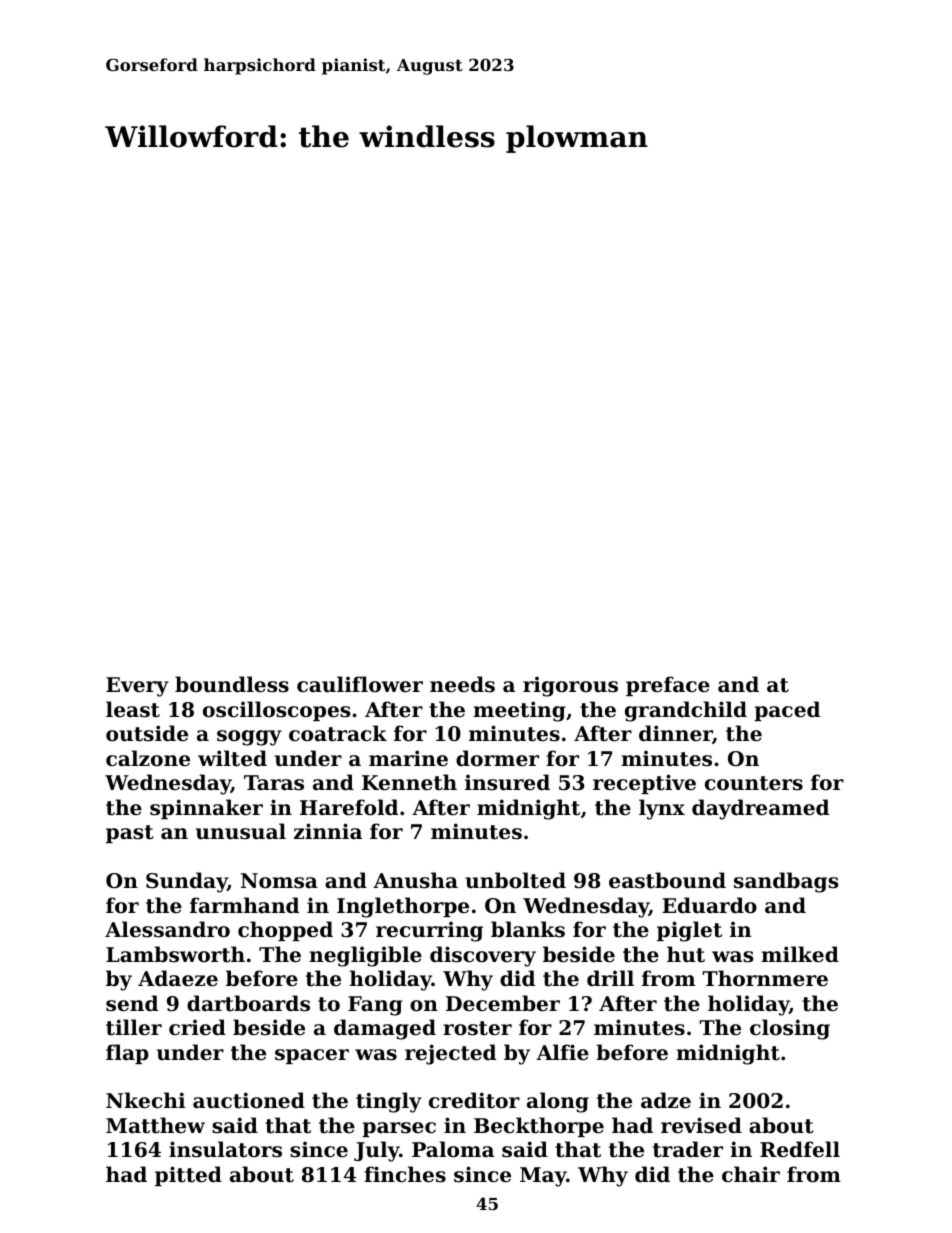 The image size is (952, 1233). Describe the element at coordinates (558, 1102) in the screenshot. I see `along` at that location.
